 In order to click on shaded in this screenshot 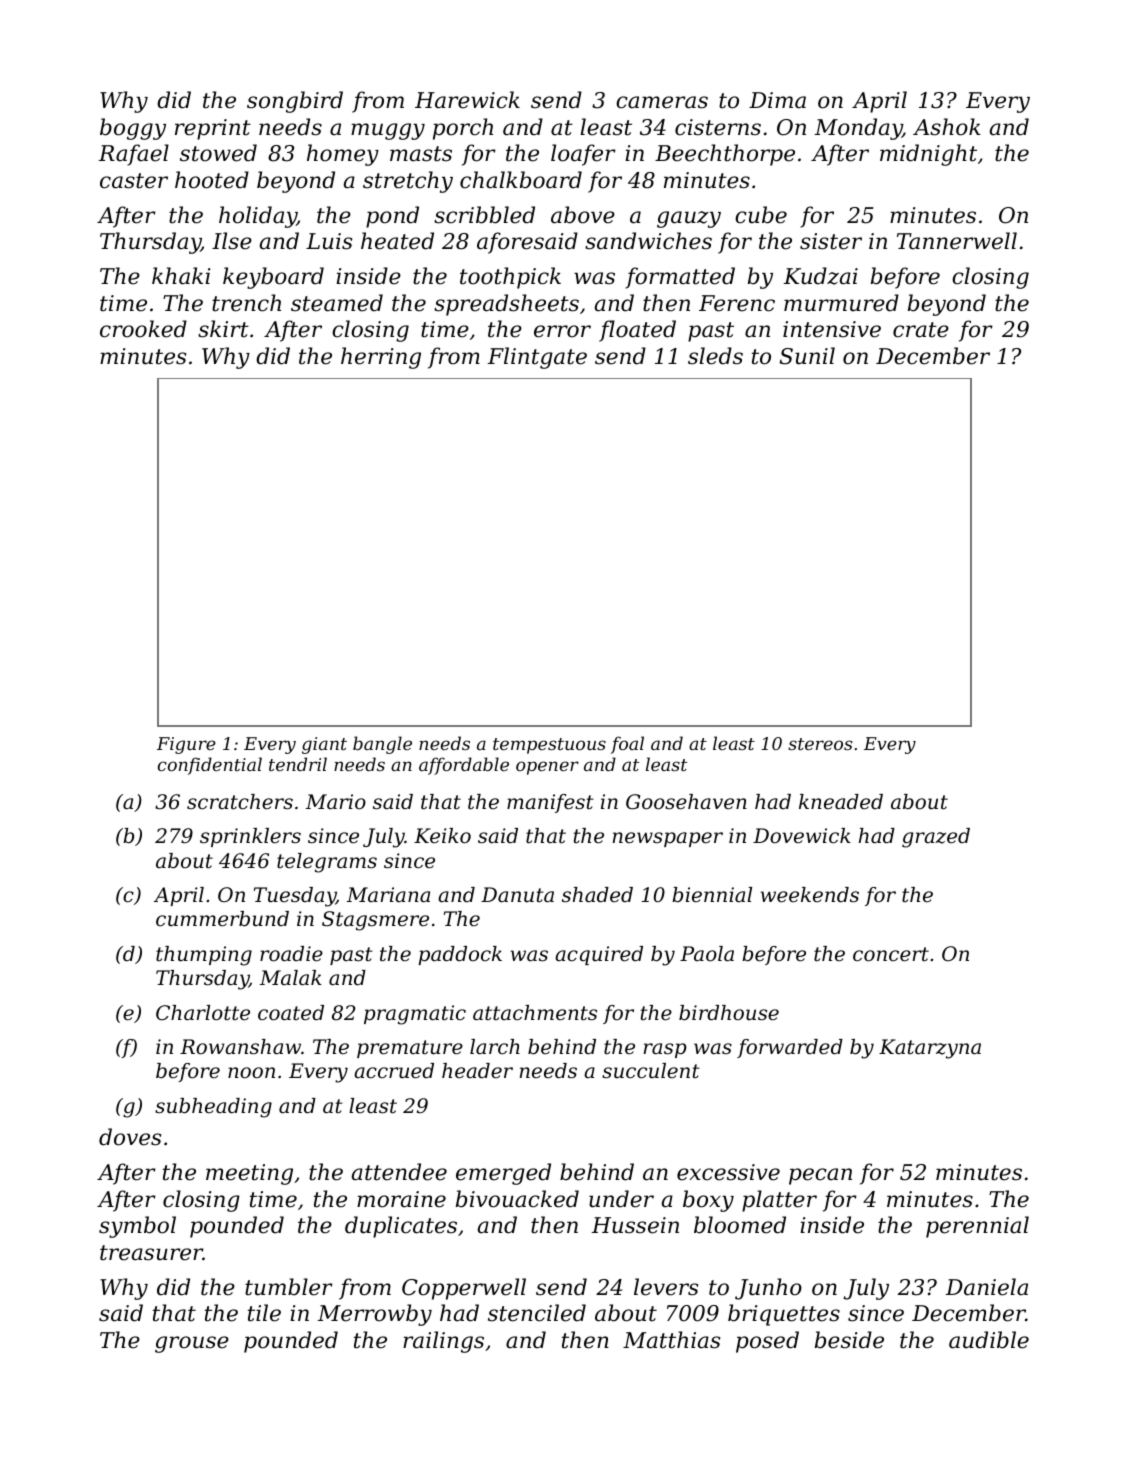, I will do `click(597, 895)`.
